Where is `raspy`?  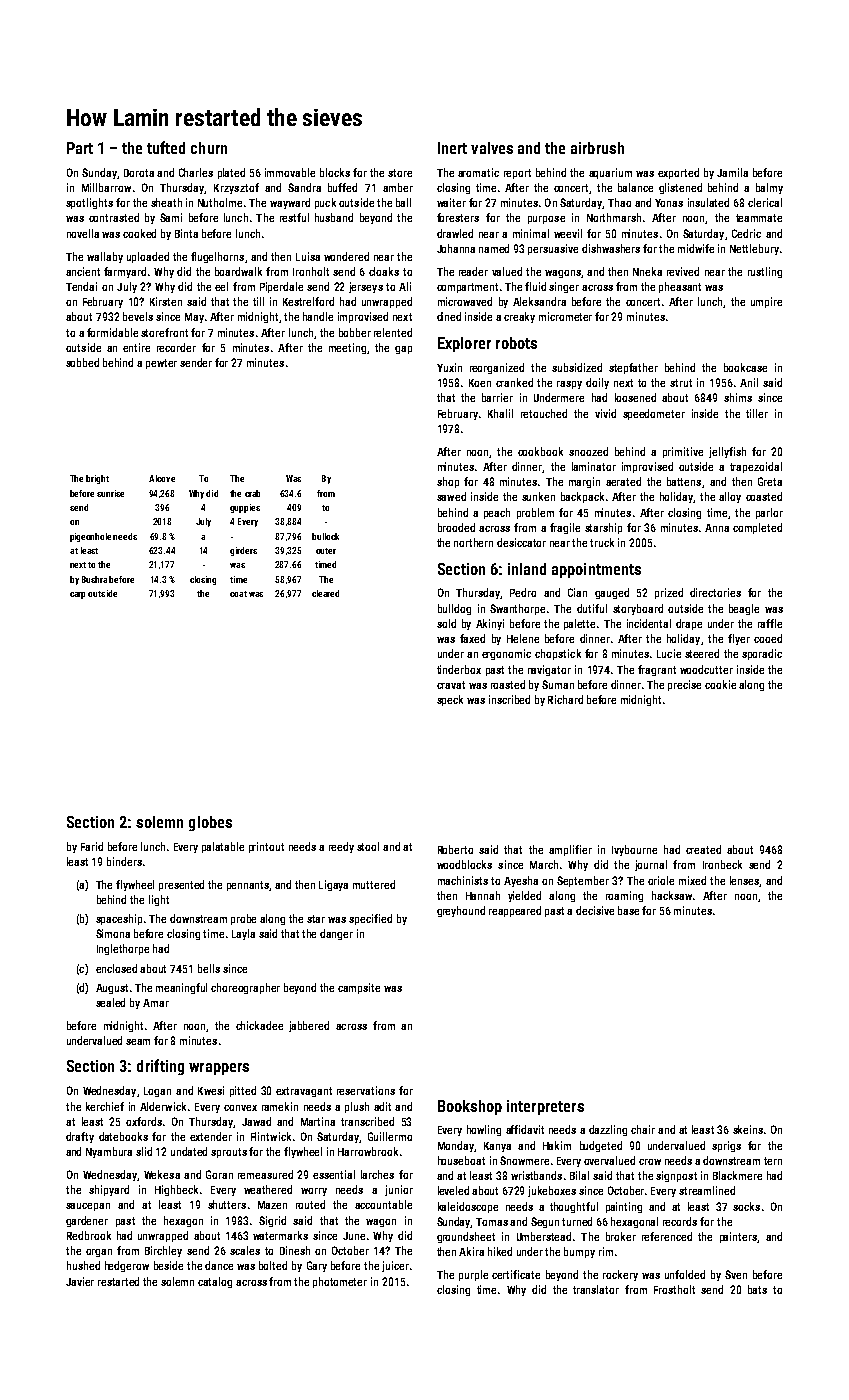
raspy is located at coordinates (569, 385).
